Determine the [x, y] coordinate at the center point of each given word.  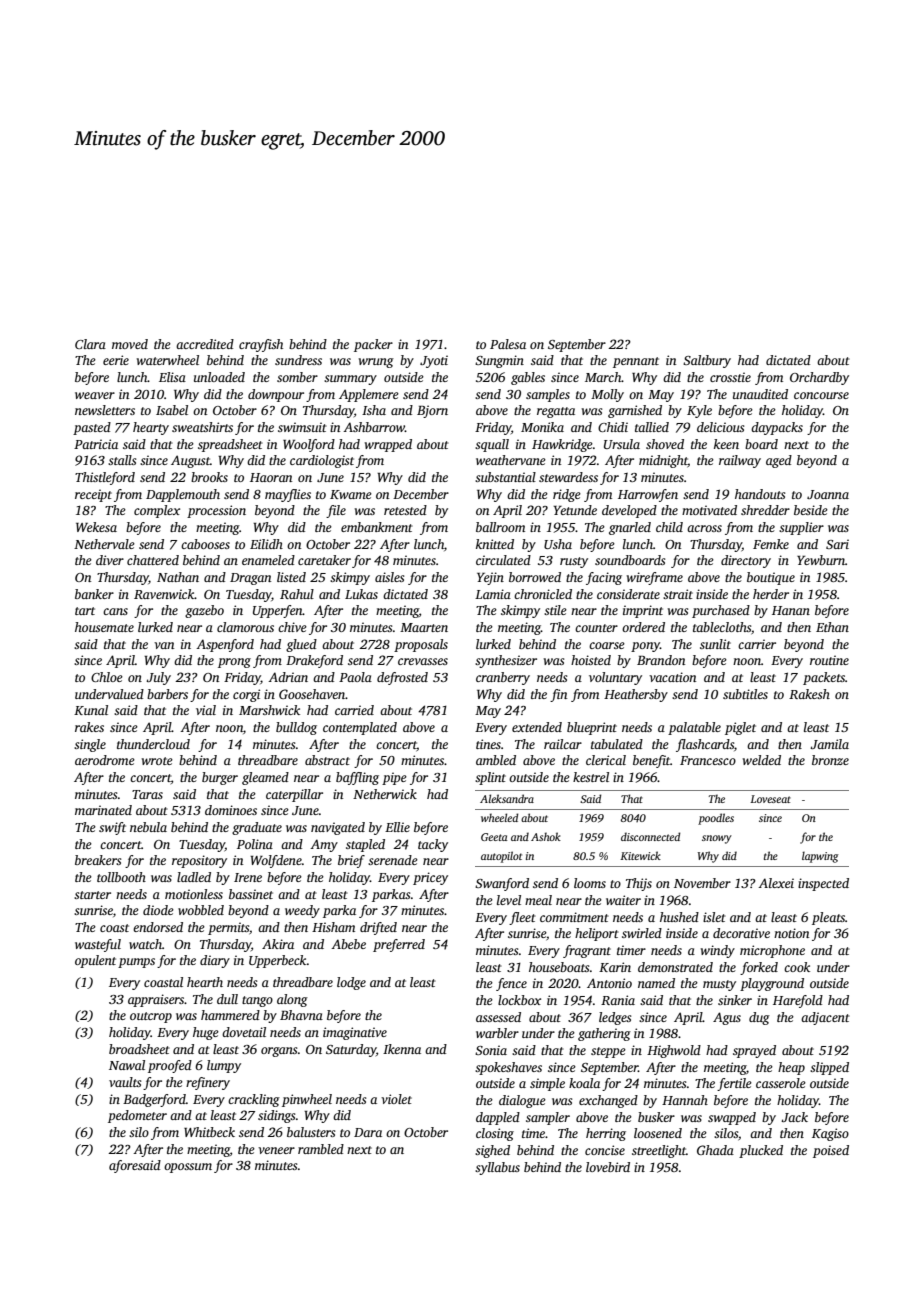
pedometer [137, 1116]
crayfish [261, 345]
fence [511, 984]
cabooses [205, 544]
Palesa [508, 344]
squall [492, 445]
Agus [727, 1018]
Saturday [351, 1050]
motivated [709, 510]
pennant [636, 362]
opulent [95, 961]
